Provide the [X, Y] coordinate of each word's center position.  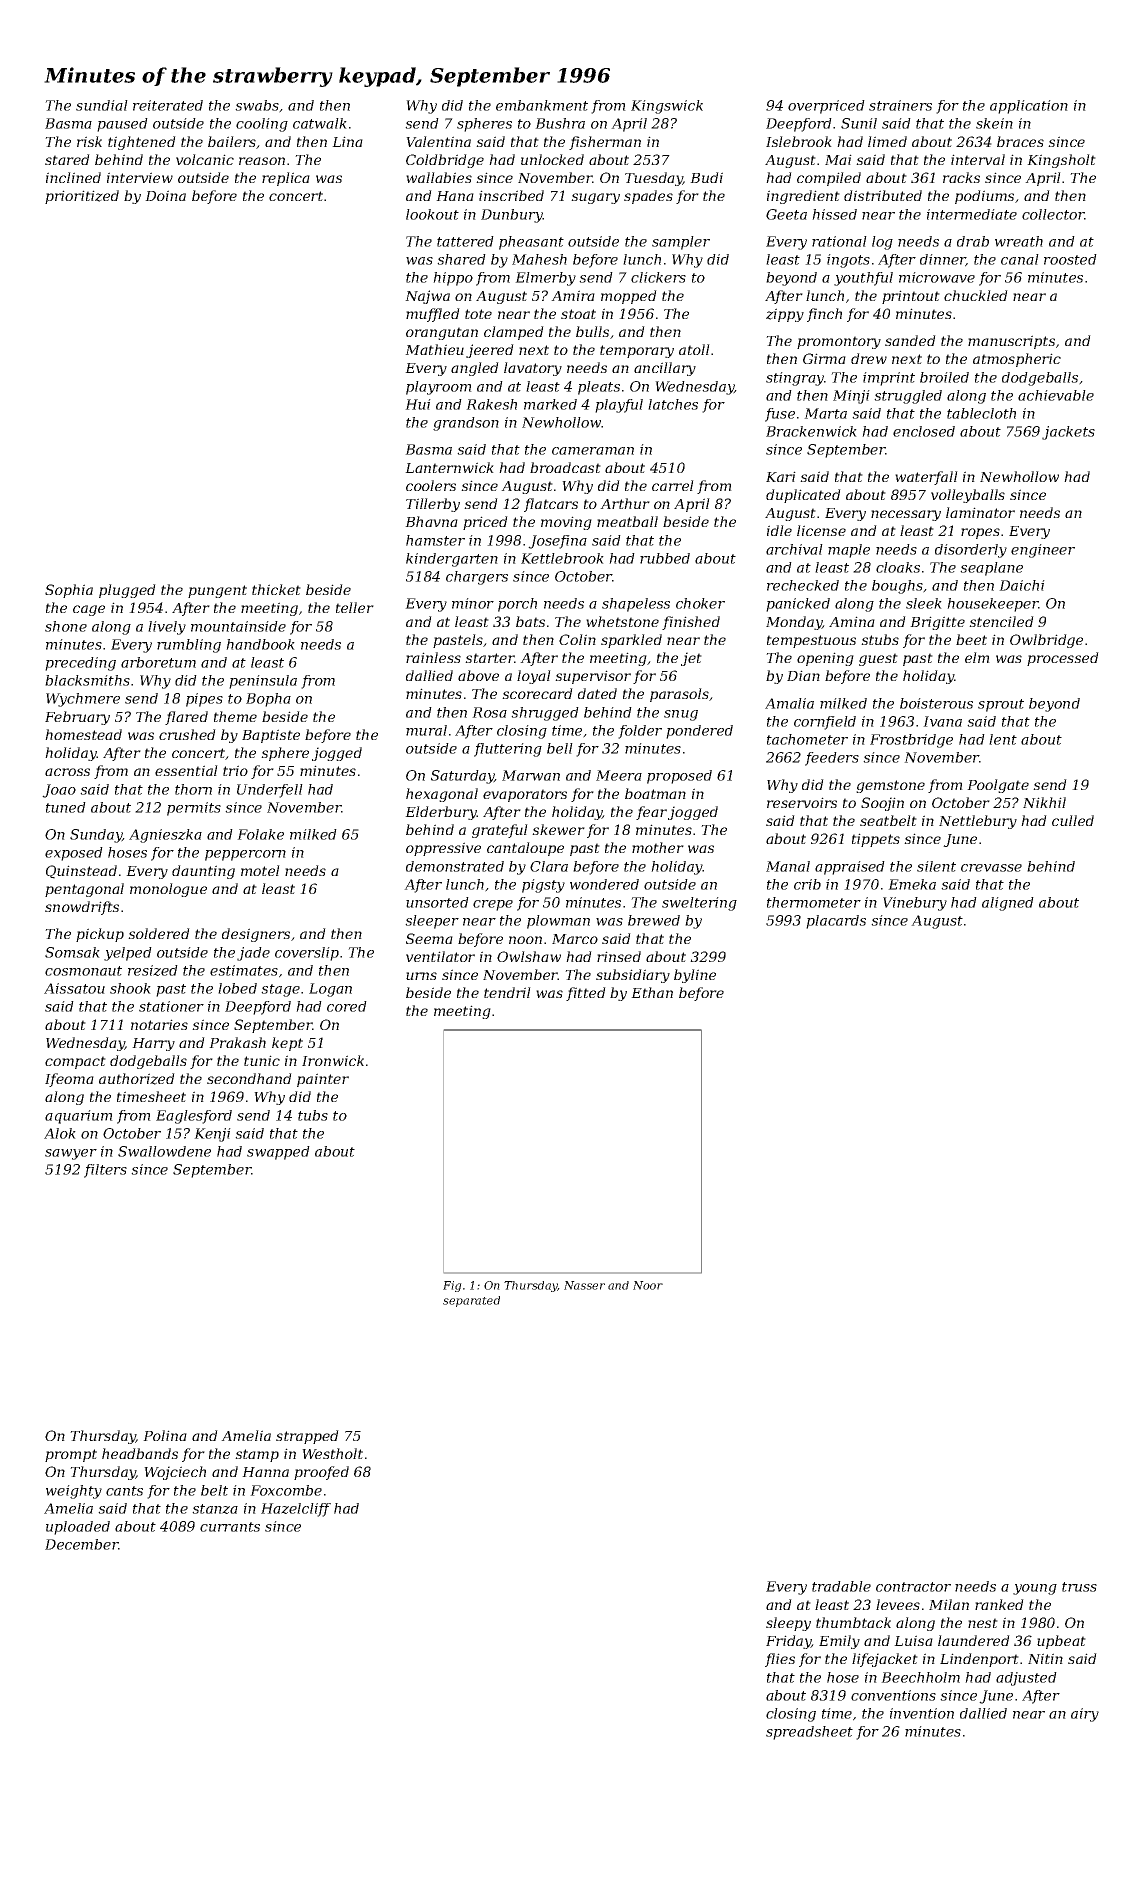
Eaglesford [194, 1117]
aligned [1008, 904]
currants [230, 1527]
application [1029, 107]
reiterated [168, 105]
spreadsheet [809, 1733]
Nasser [584, 1285]
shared [461, 259]
